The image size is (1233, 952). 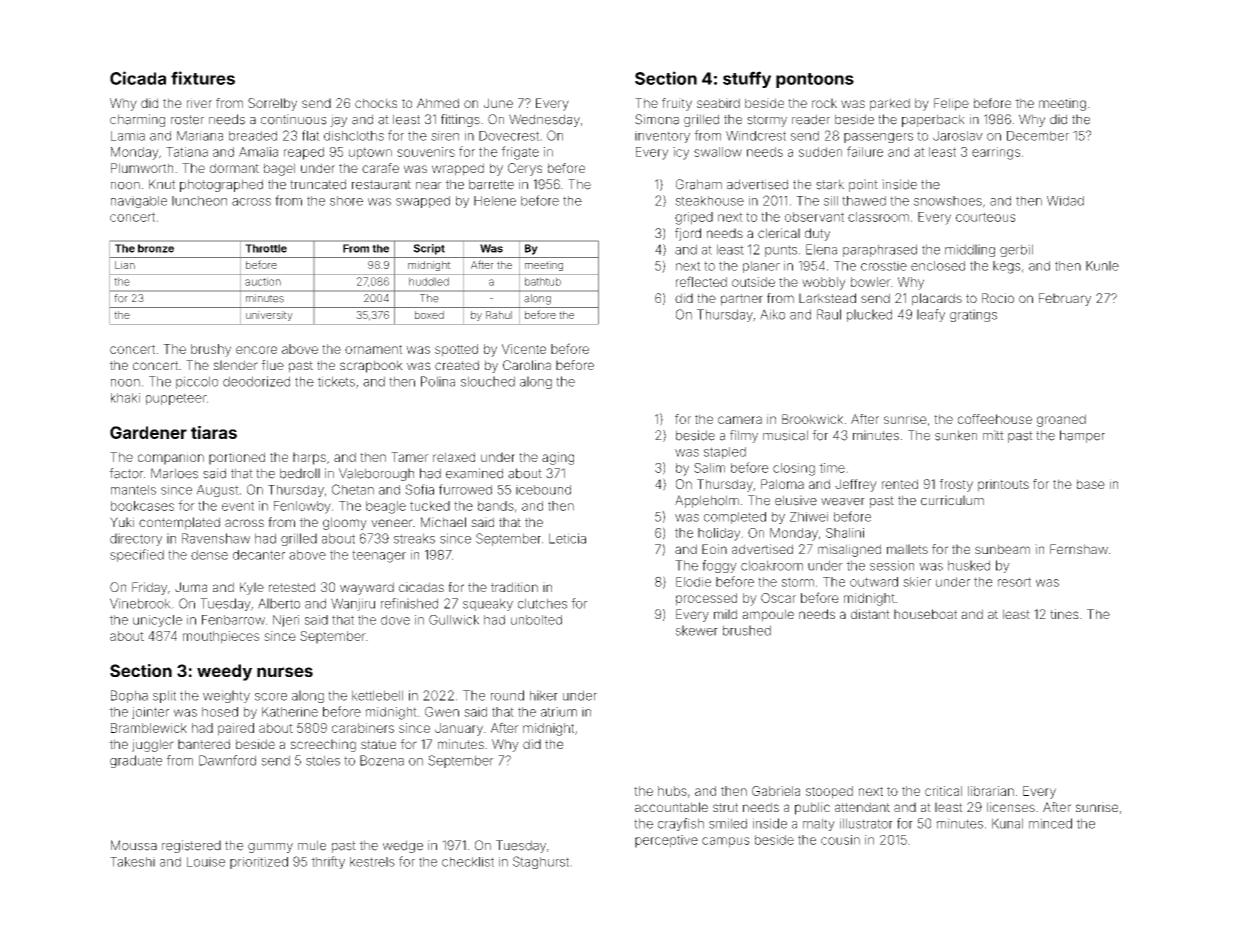 I want to click on pontoons, so click(x=815, y=80).
